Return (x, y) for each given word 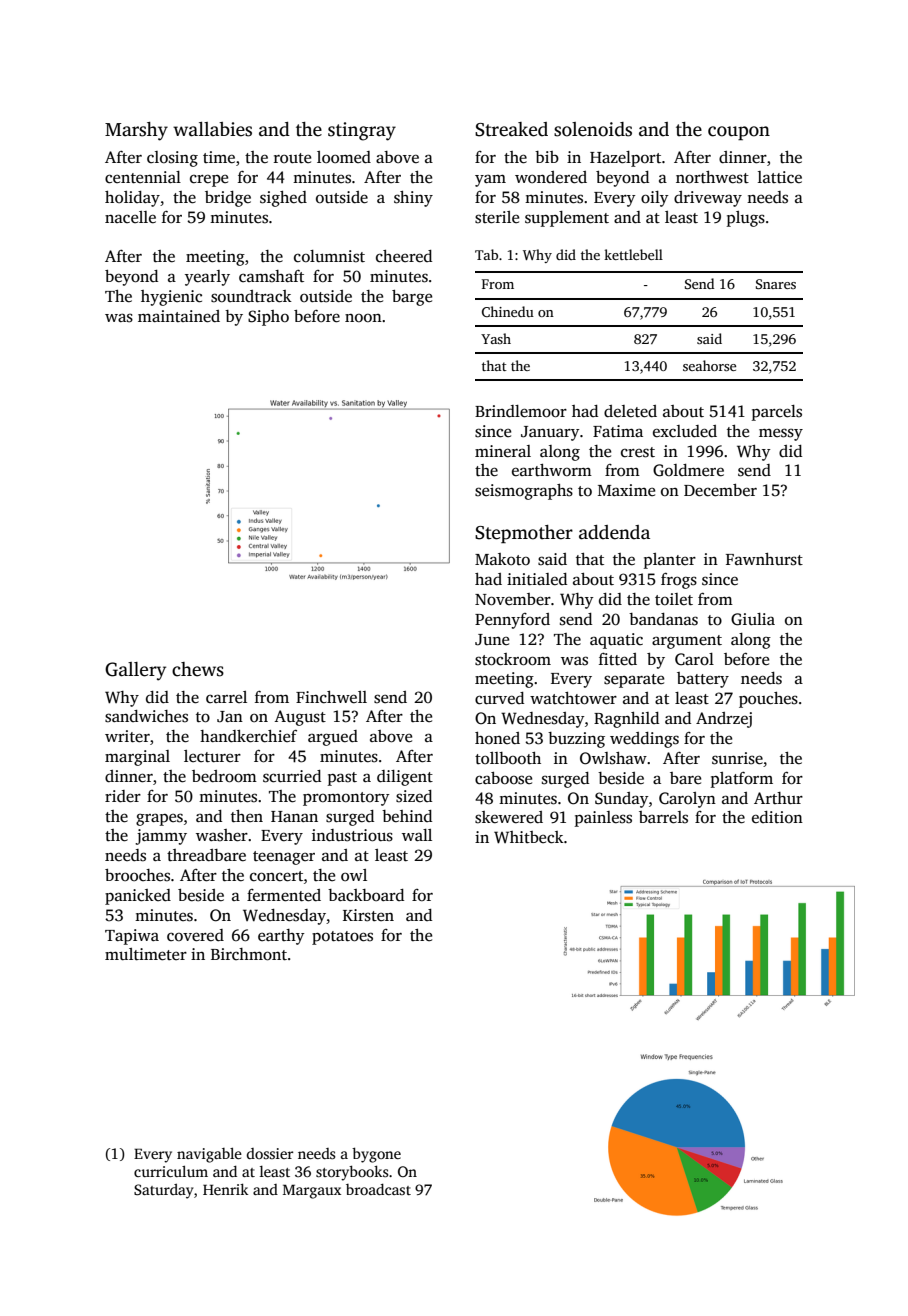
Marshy (136, 131)
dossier (270, 1153)
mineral (503, 451)
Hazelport (625, 159)
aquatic (616, 641)
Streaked (511, 129)
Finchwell (331, 697)
